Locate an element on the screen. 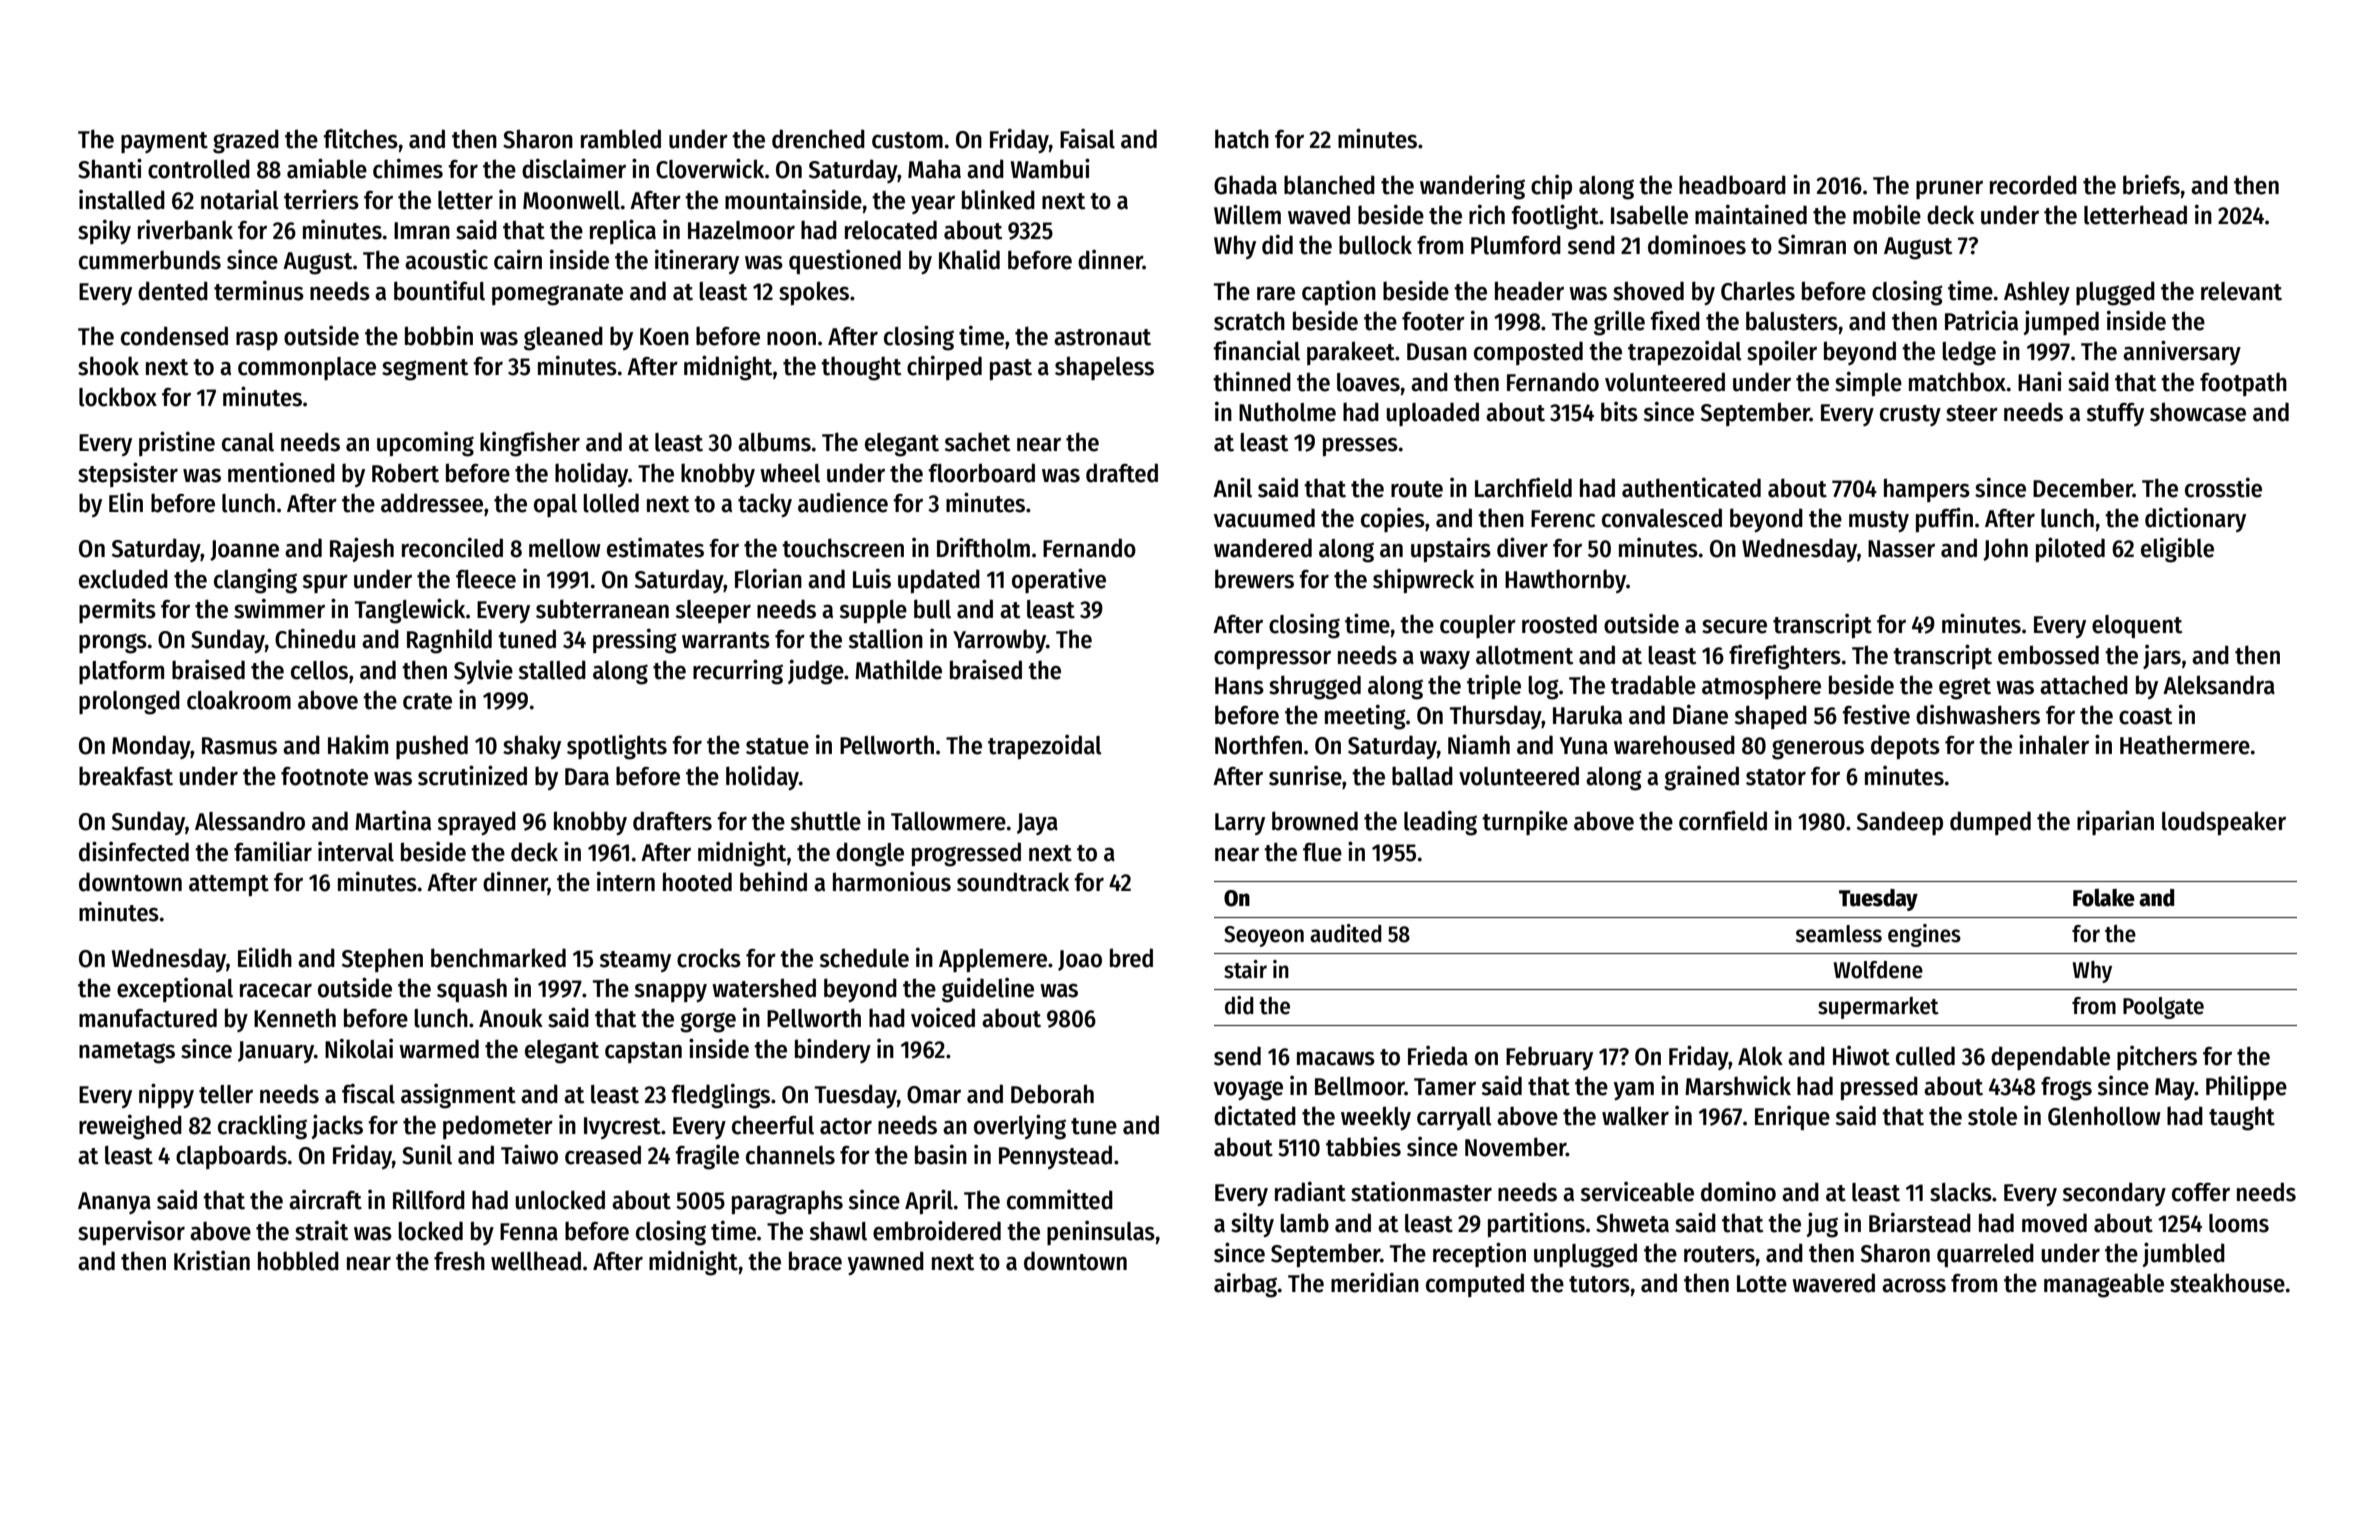 The image size is (2375, 1537). fleece is located at coordinates (486, 579).
